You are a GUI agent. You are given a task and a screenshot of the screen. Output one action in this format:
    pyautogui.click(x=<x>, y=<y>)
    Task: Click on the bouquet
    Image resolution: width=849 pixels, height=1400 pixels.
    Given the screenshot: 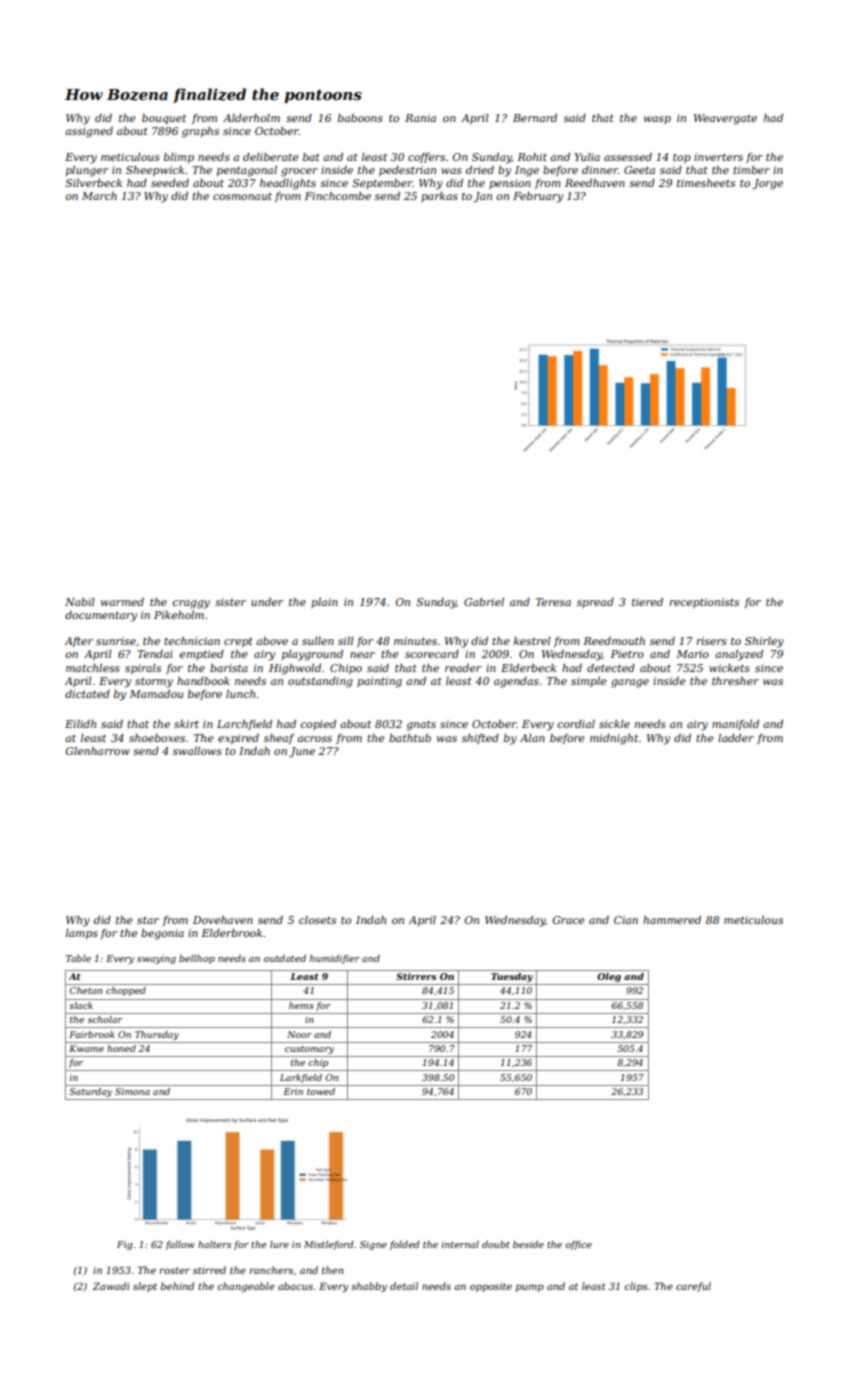 What is the action you would take?
    pyautogui.click(x=164, y=119)
